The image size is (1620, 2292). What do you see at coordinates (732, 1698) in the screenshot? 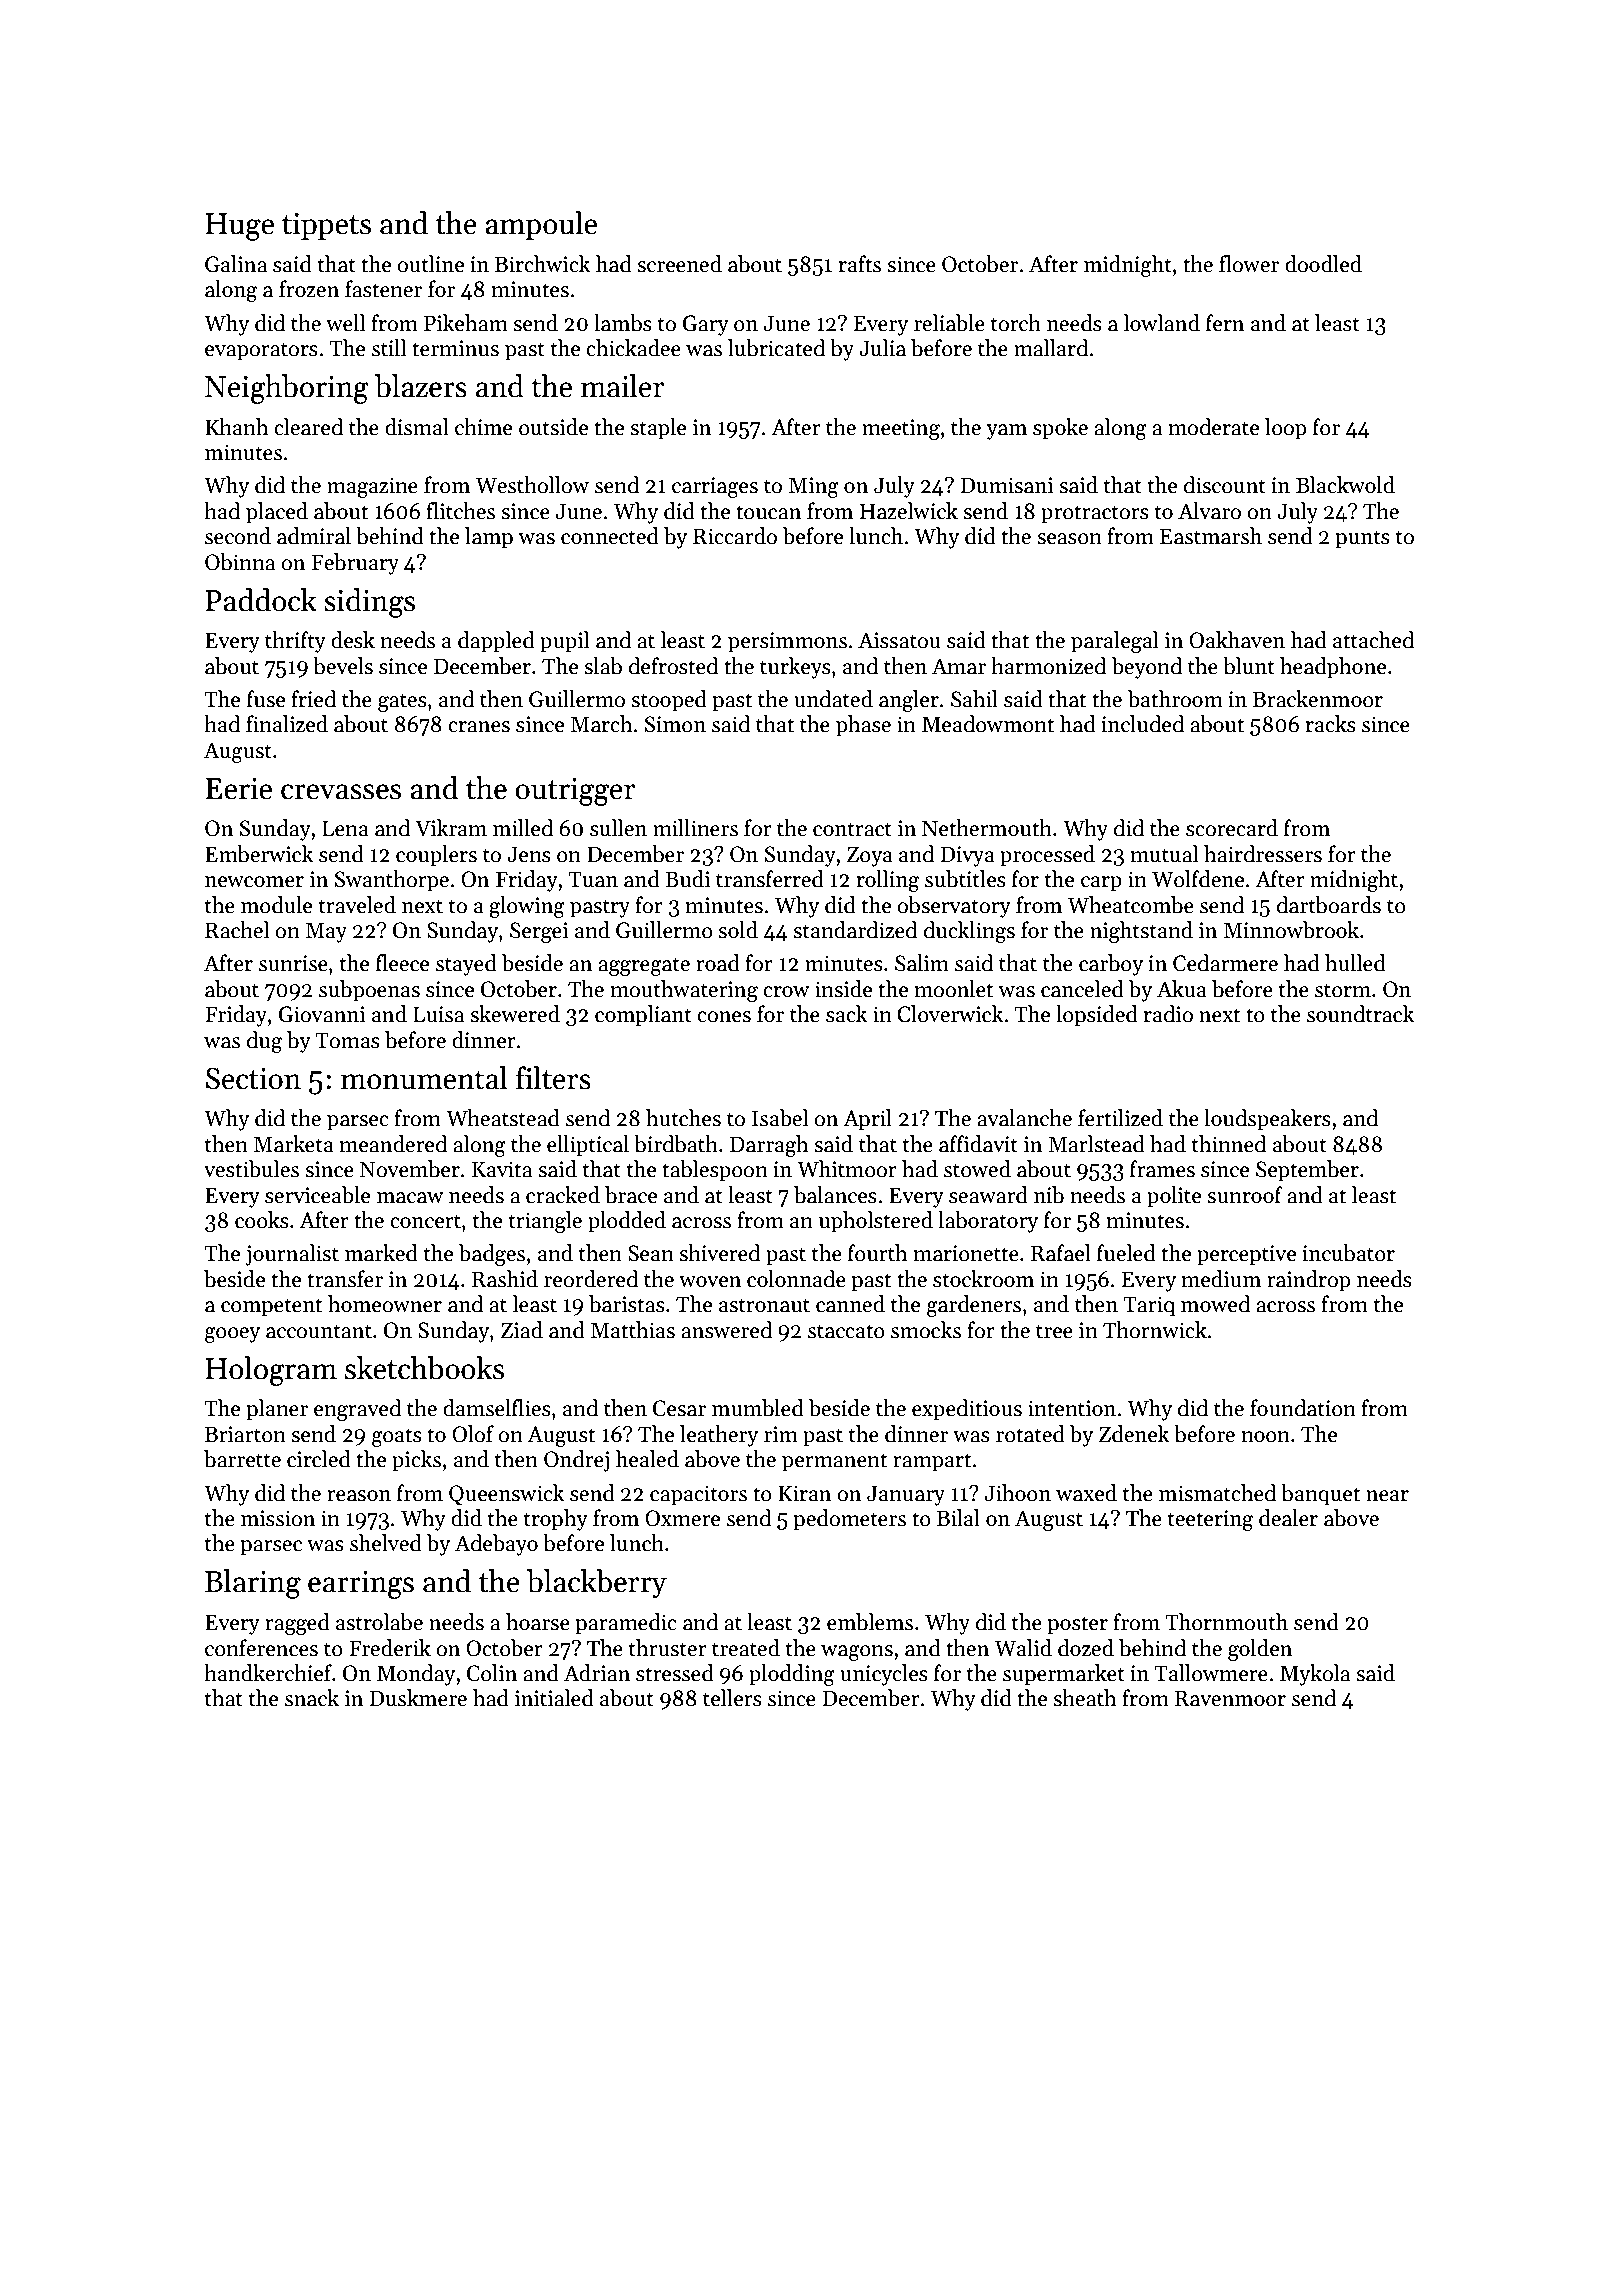
I see `tellers` at bounding box center [732, 1698].
